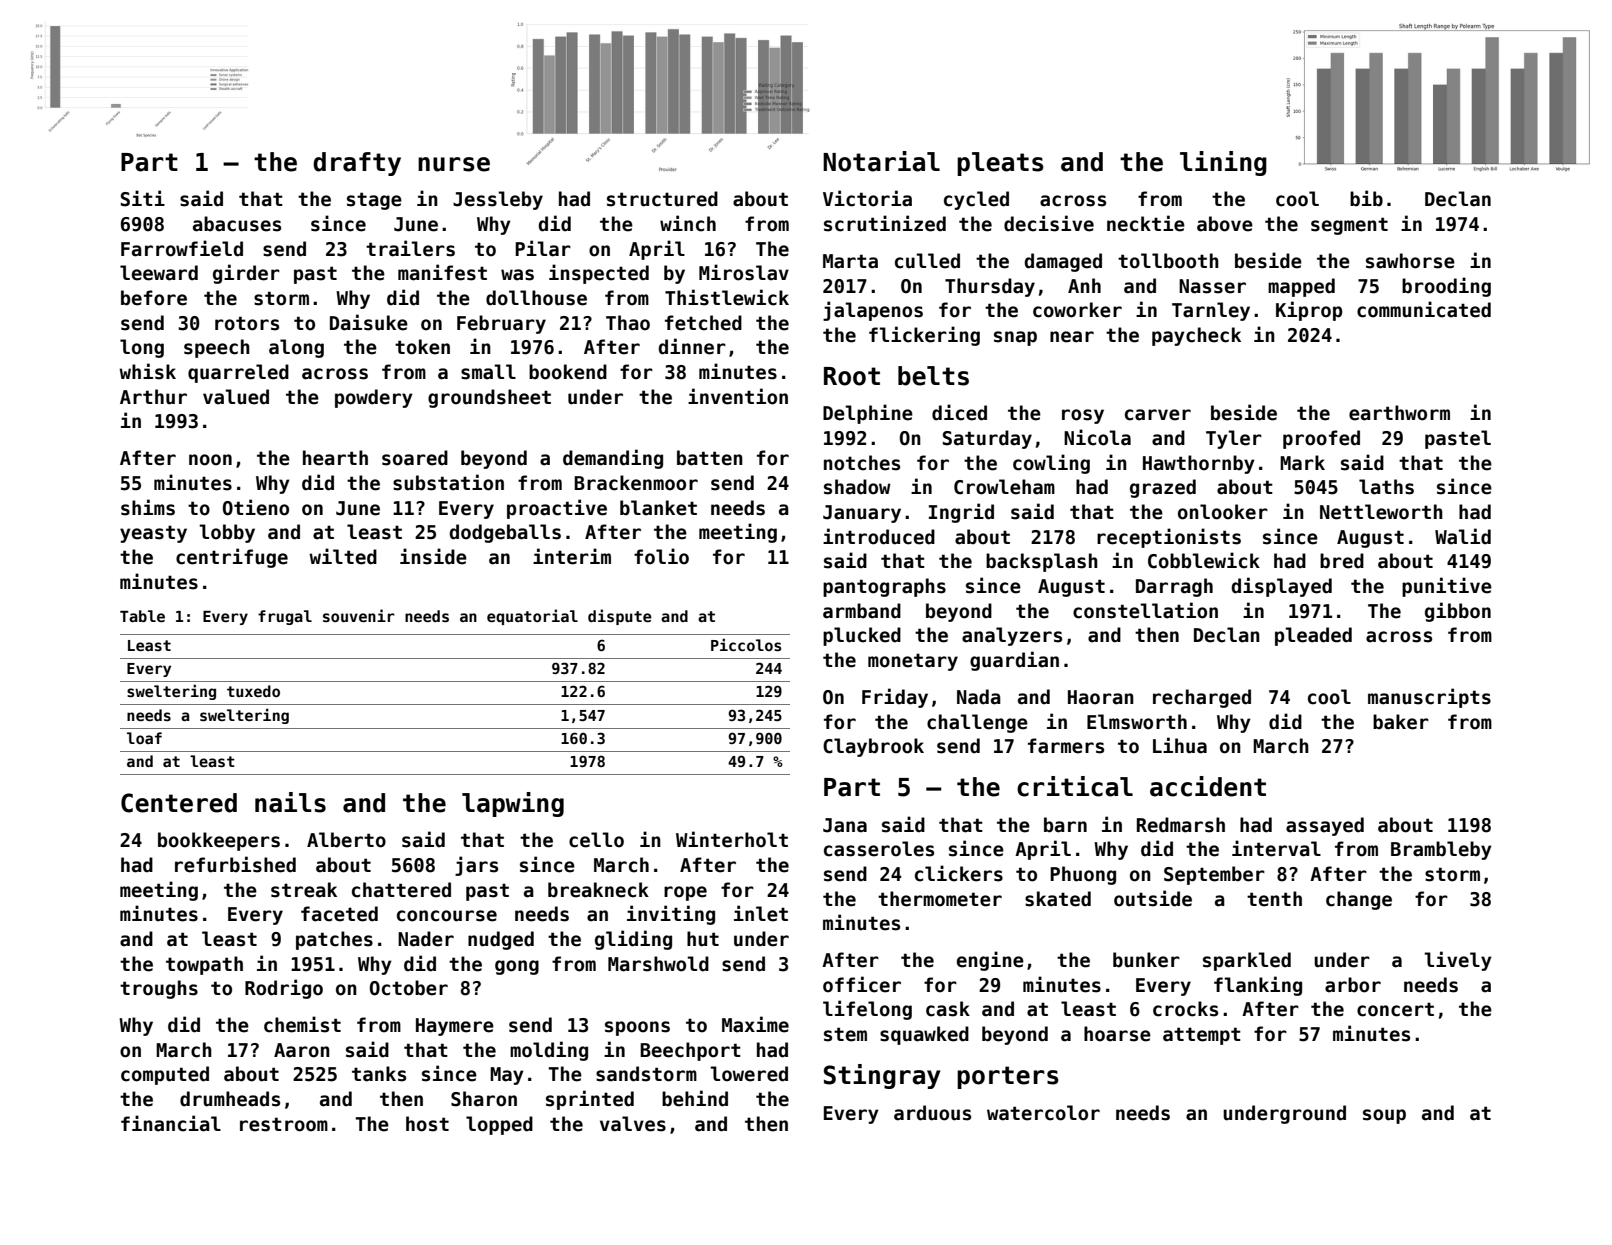  Describe the element at coordinates (302, 1050) in the image. I see `Aaron` at that location.
